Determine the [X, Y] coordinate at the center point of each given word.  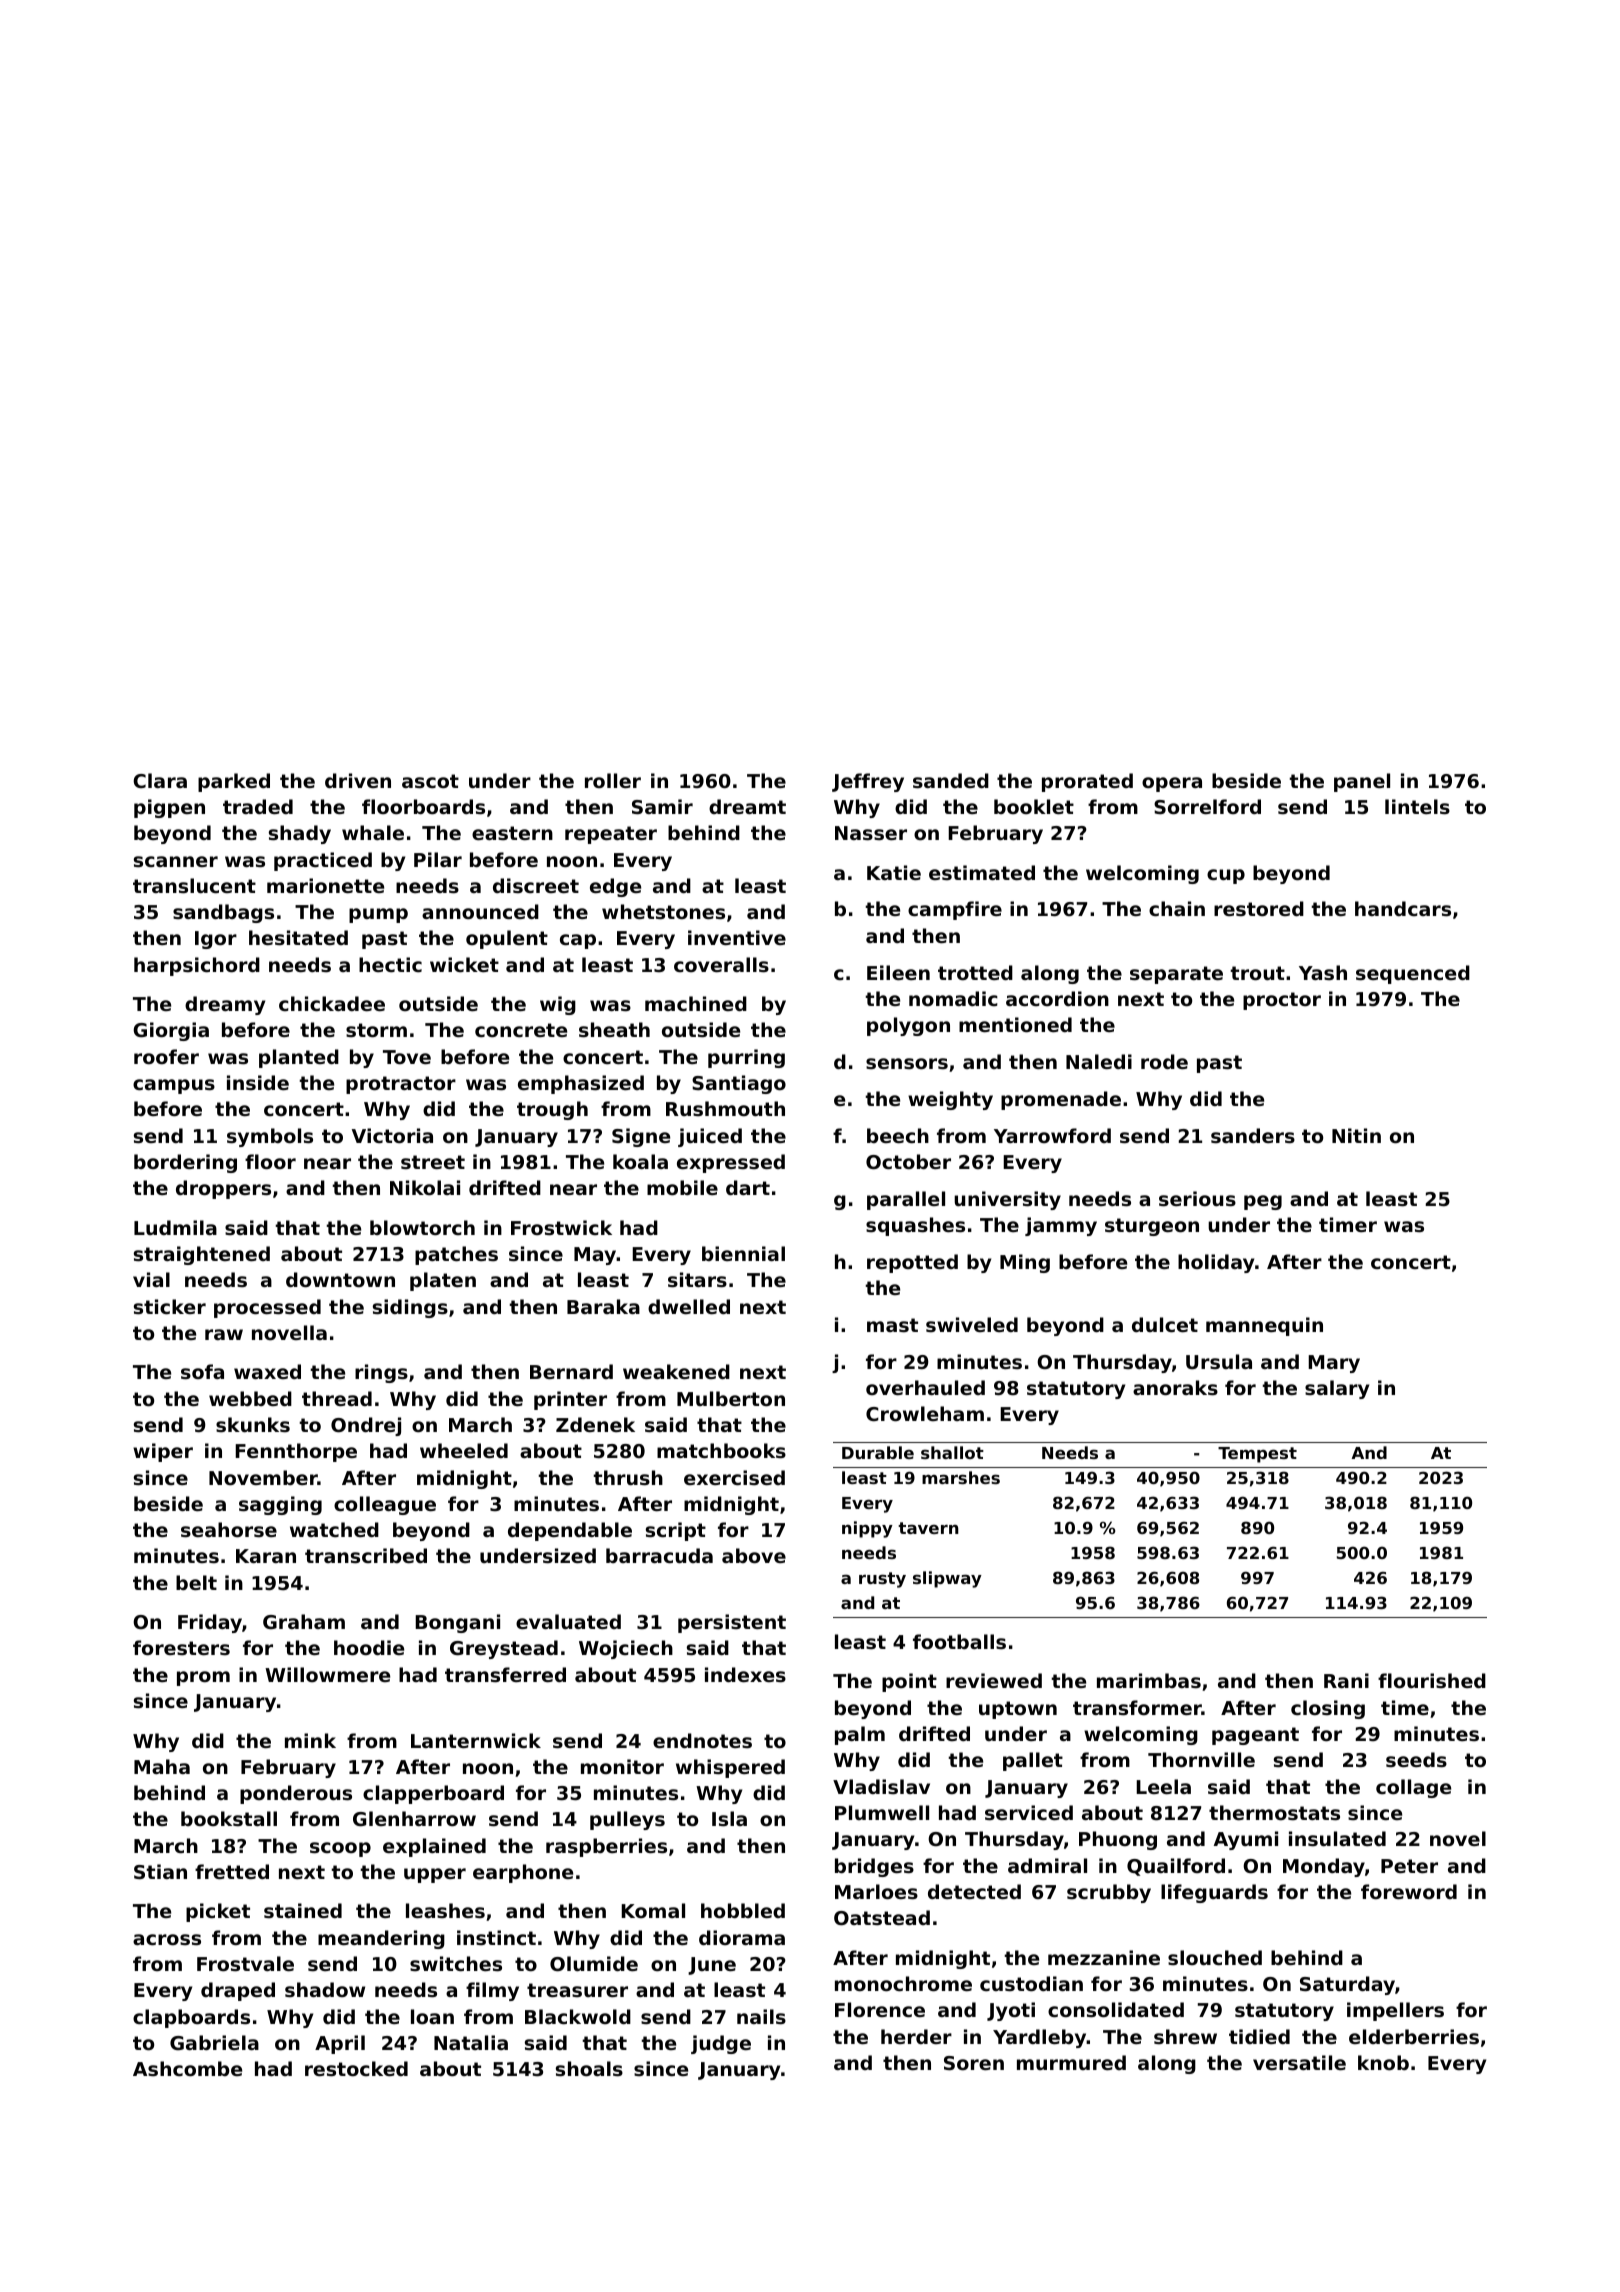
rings [381, 1373]
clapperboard [433, 1794]
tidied [1259, 2036]
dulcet [1165, 1324]
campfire [955, 910]
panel [1362, 782]
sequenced [1413, 974]
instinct [496, 1937]
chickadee [332, 1003]
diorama [742, 1937]
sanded [951, 781]
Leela [1163, 1786]
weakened [676, 1371]
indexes [745, 1675]
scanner [176, 862]
